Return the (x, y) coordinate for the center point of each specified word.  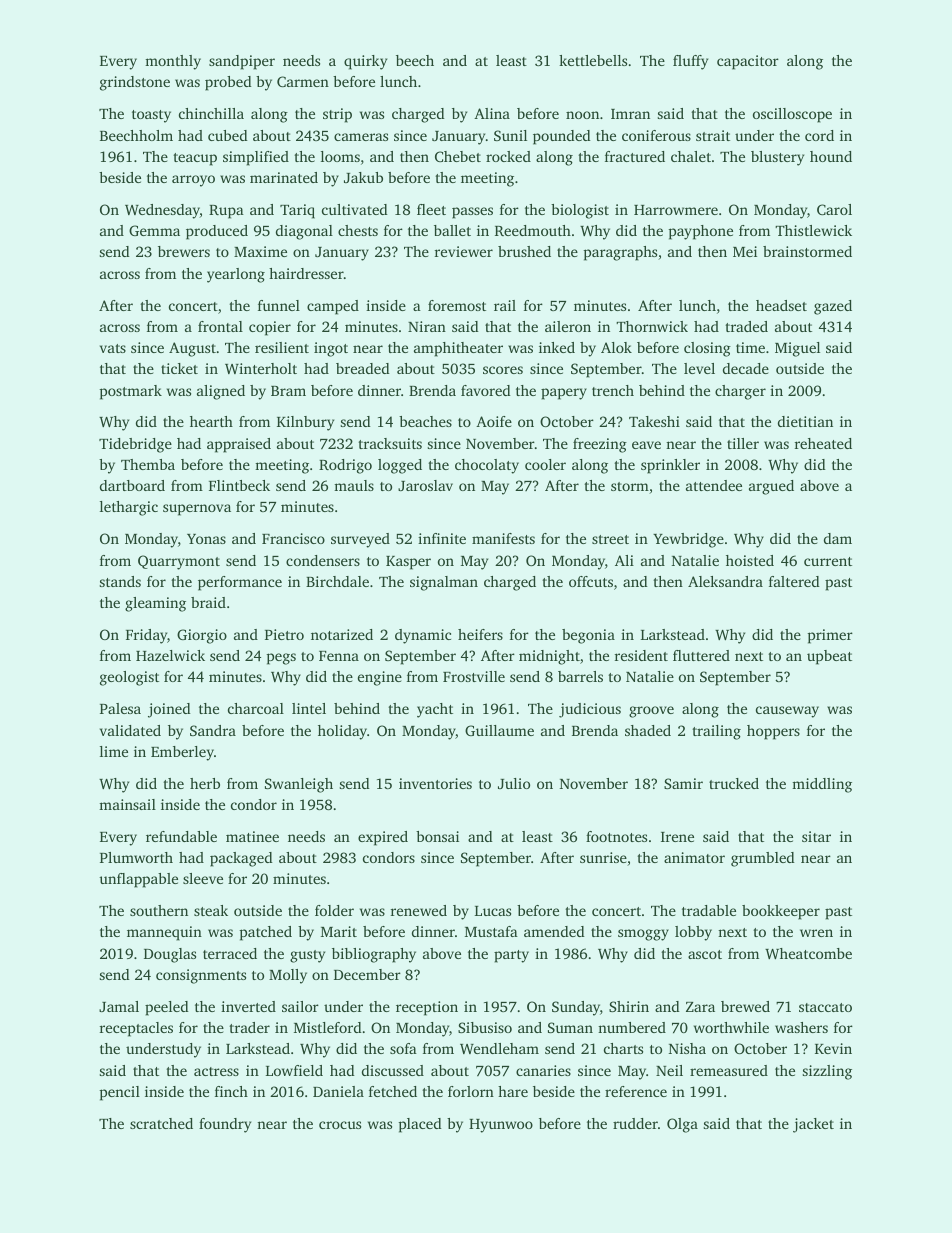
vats (113, 348)
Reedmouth (533, 230)
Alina (492, 113)
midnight (549, 657)
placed (420, 1125)
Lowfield (294, 1070)
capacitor (748, 62)
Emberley (182, 753)
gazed (833, 307)
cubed (228, 135)
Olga (682, 1125)
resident (641, 655)
